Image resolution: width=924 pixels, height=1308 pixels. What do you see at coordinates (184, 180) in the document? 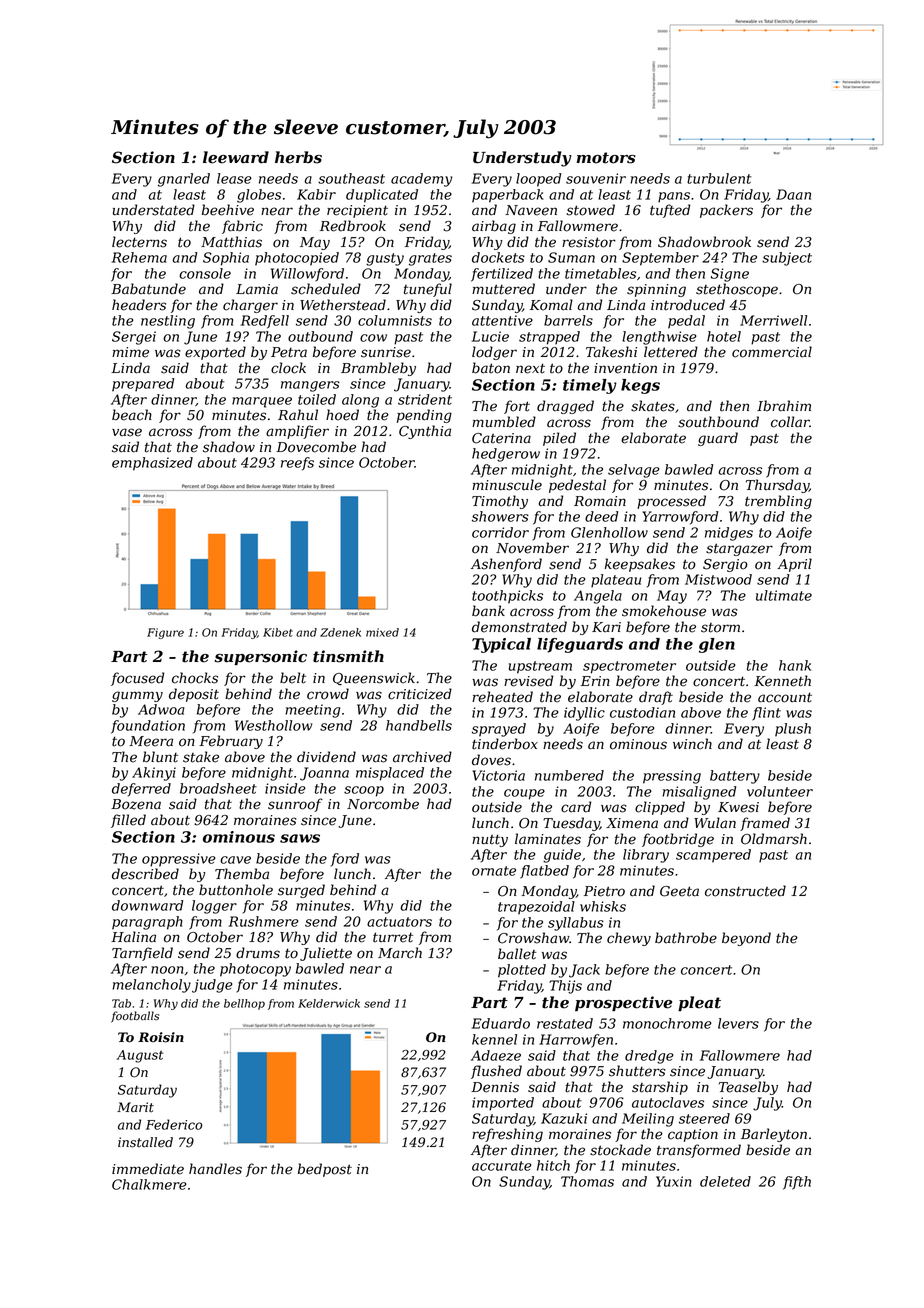
I see `gnarled` at bounding box center [184, 180].
